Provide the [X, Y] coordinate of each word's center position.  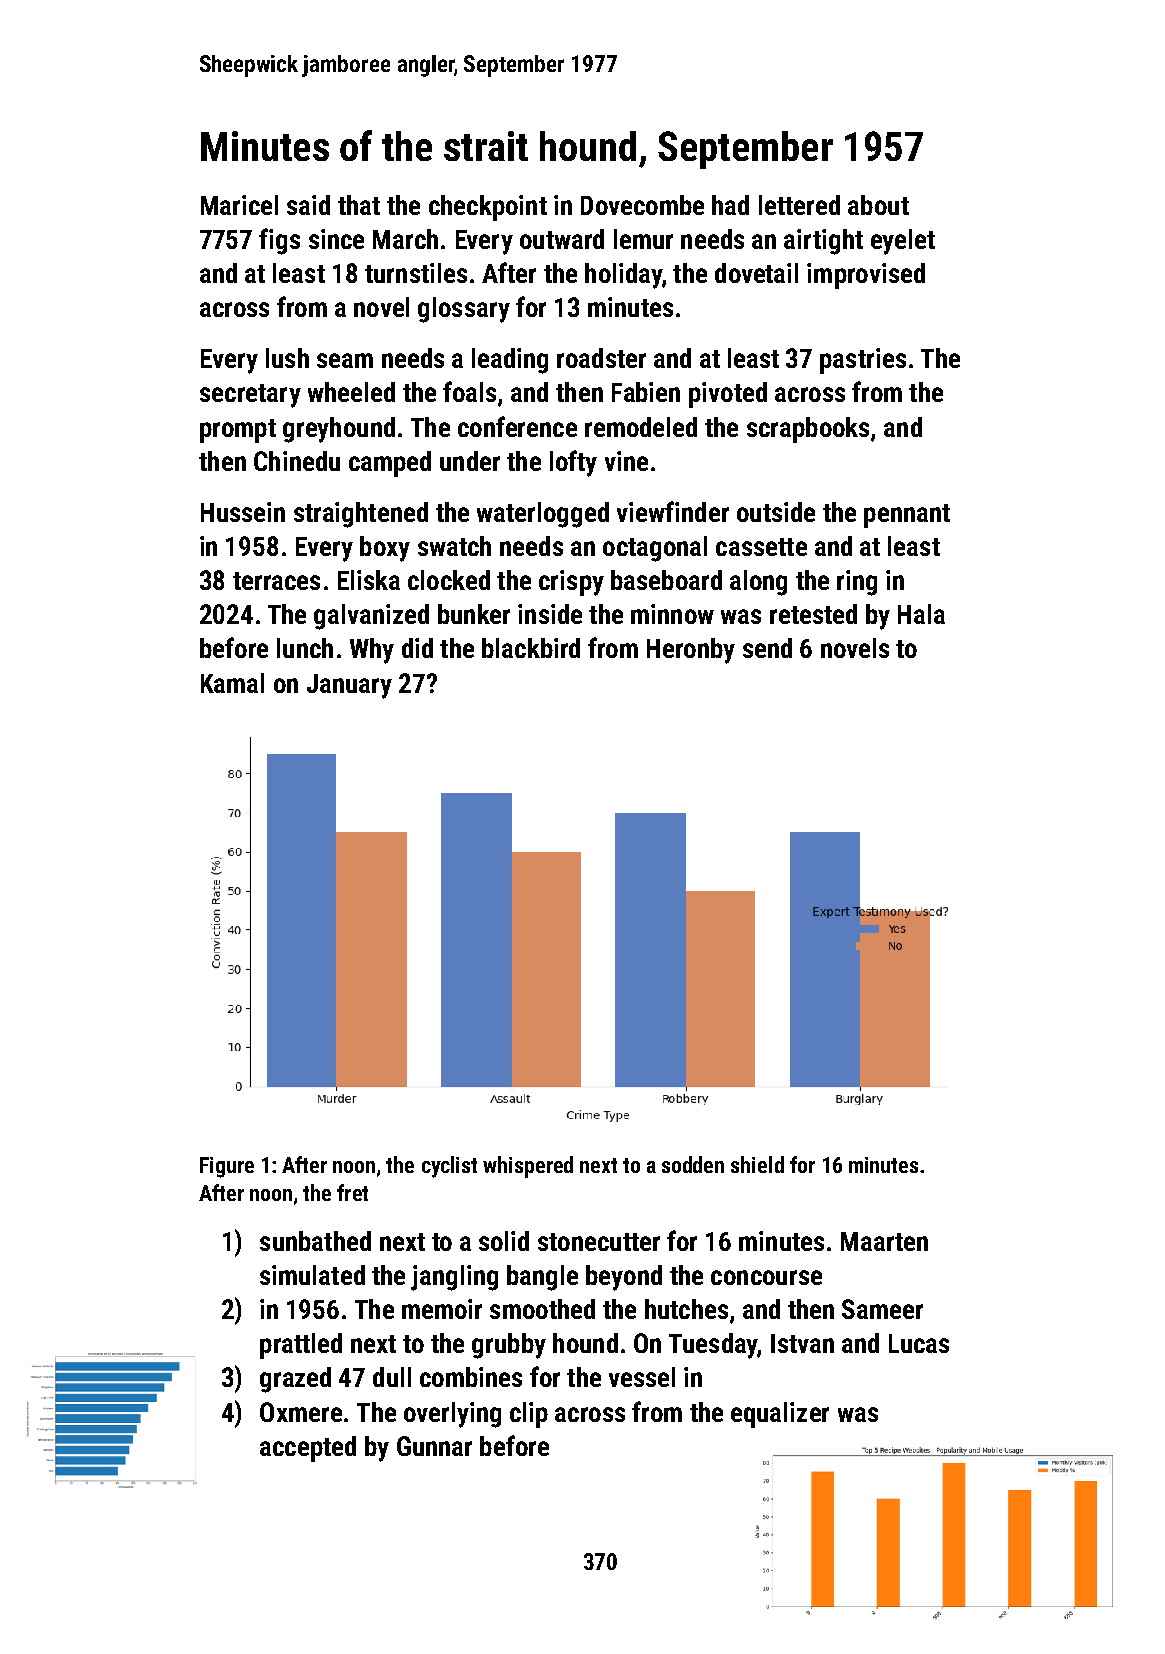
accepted [308, 1449]
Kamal [232, 683]
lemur [643, 239]
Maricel [239, 205]
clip [529, 1415]
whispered [528, 1167]
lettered [799, 205]
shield [757, 1164]
